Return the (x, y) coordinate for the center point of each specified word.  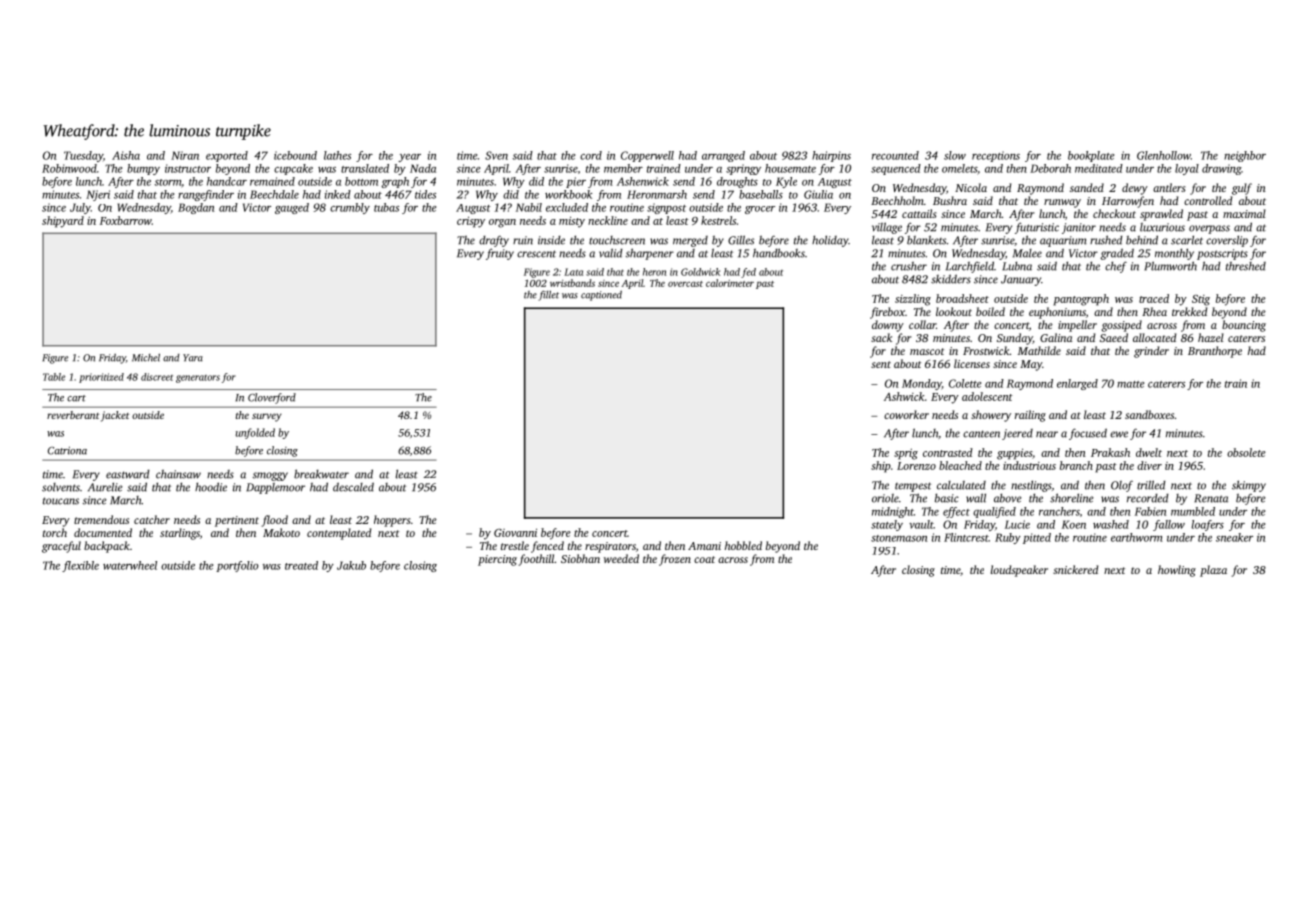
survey (267, 417)
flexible (80, 566)
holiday (830, 241)
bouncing (1244, 326)
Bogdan (196, 208)
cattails (919, 213)
